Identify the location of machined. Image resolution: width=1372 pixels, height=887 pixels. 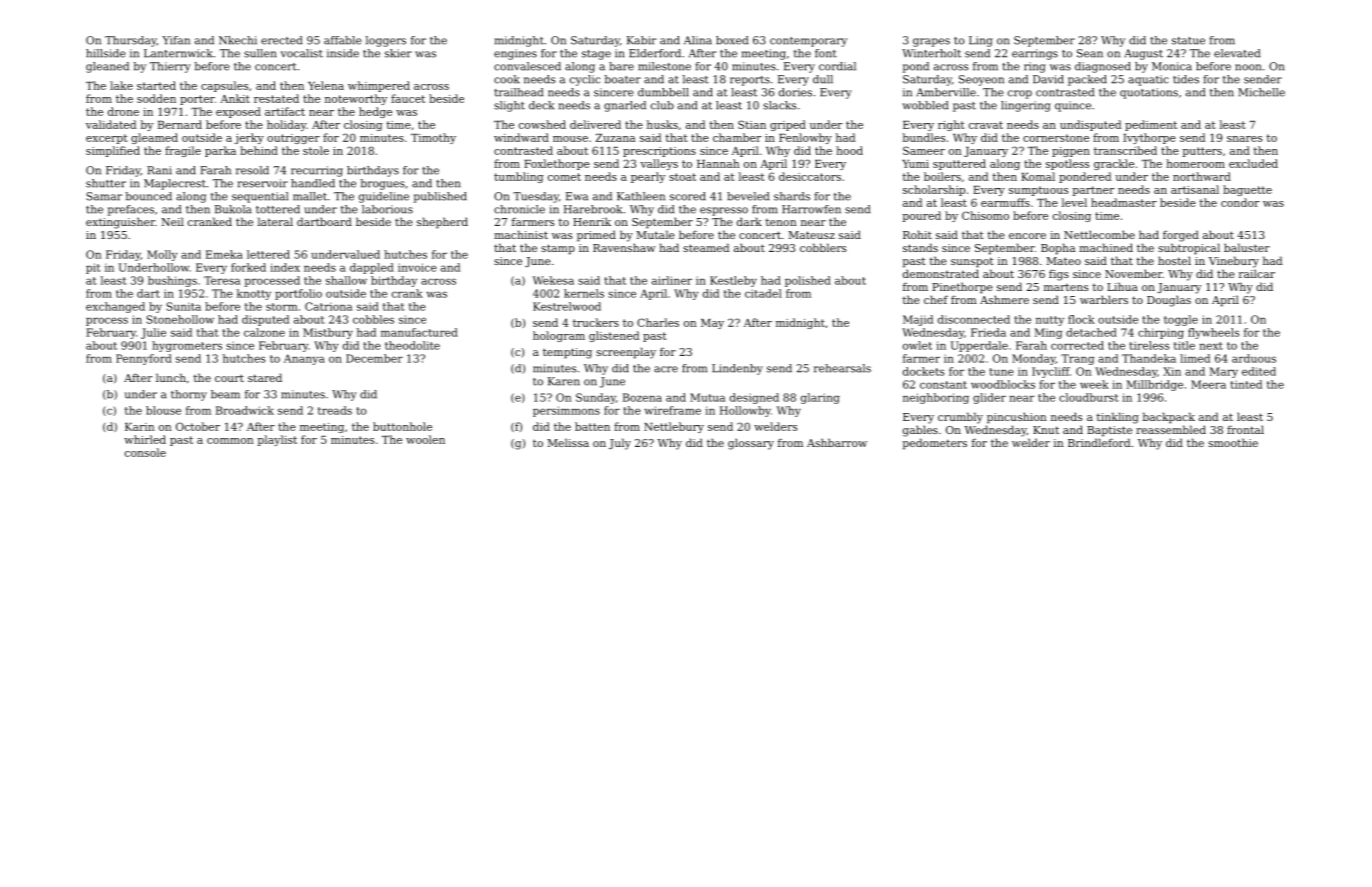
(1106, 247).
